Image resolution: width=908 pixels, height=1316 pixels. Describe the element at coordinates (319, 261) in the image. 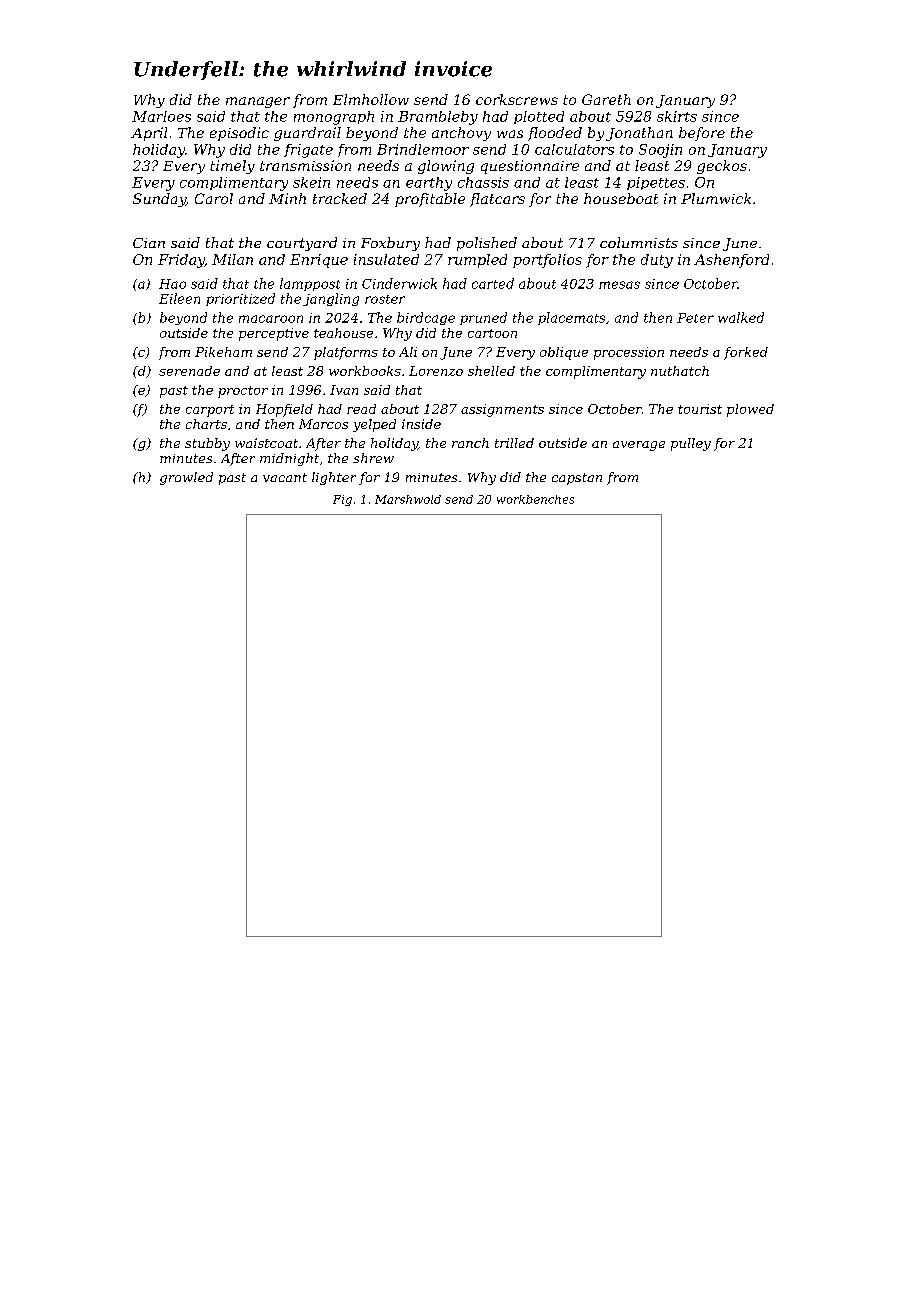

I see `Enrique` at that location.
